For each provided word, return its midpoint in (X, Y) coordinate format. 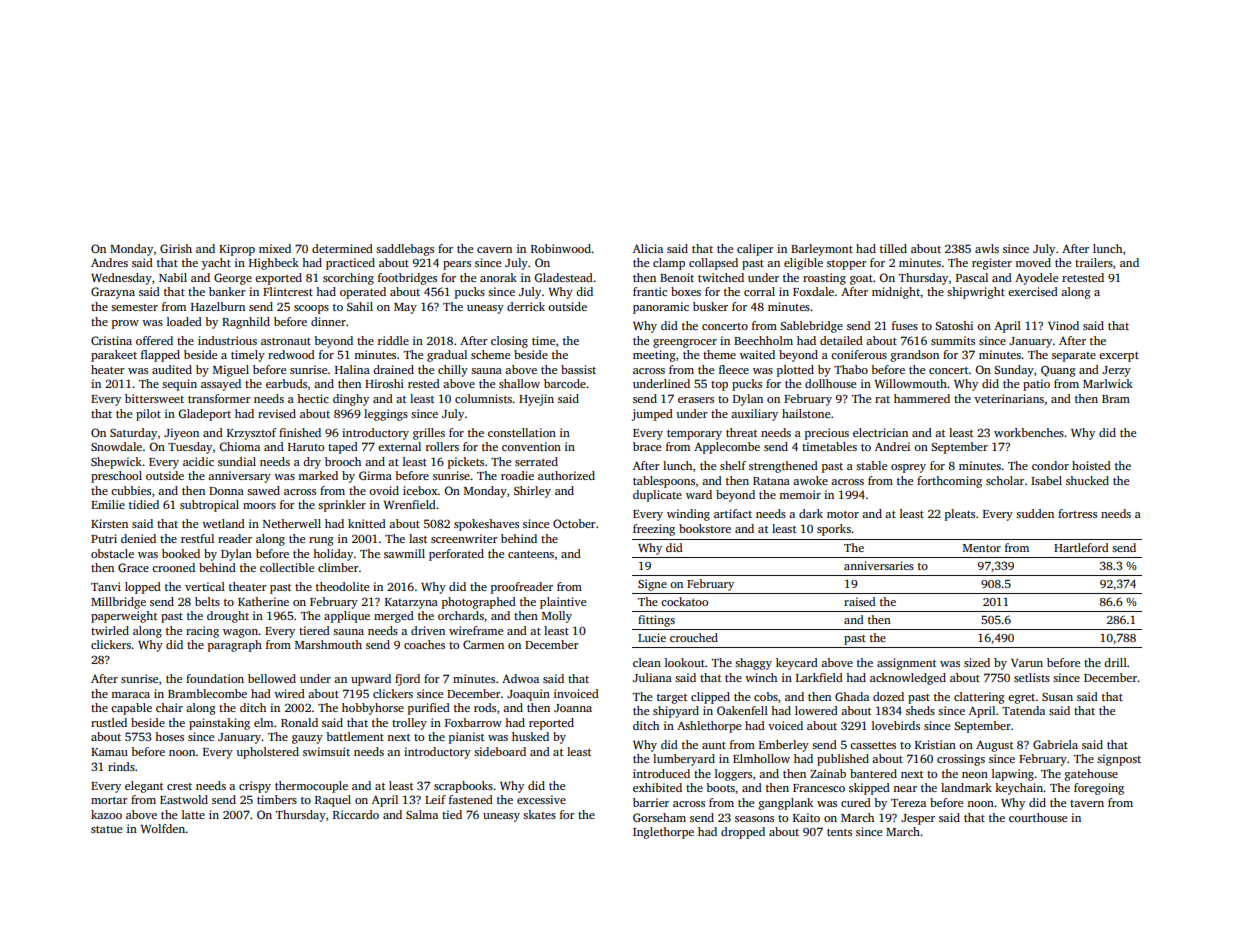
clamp (669, 264)
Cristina (111, 340)
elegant (144, 787)
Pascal (972, 277)
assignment (906, 664)
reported (551, 724)
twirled (110, 630)
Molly (557, 617)
